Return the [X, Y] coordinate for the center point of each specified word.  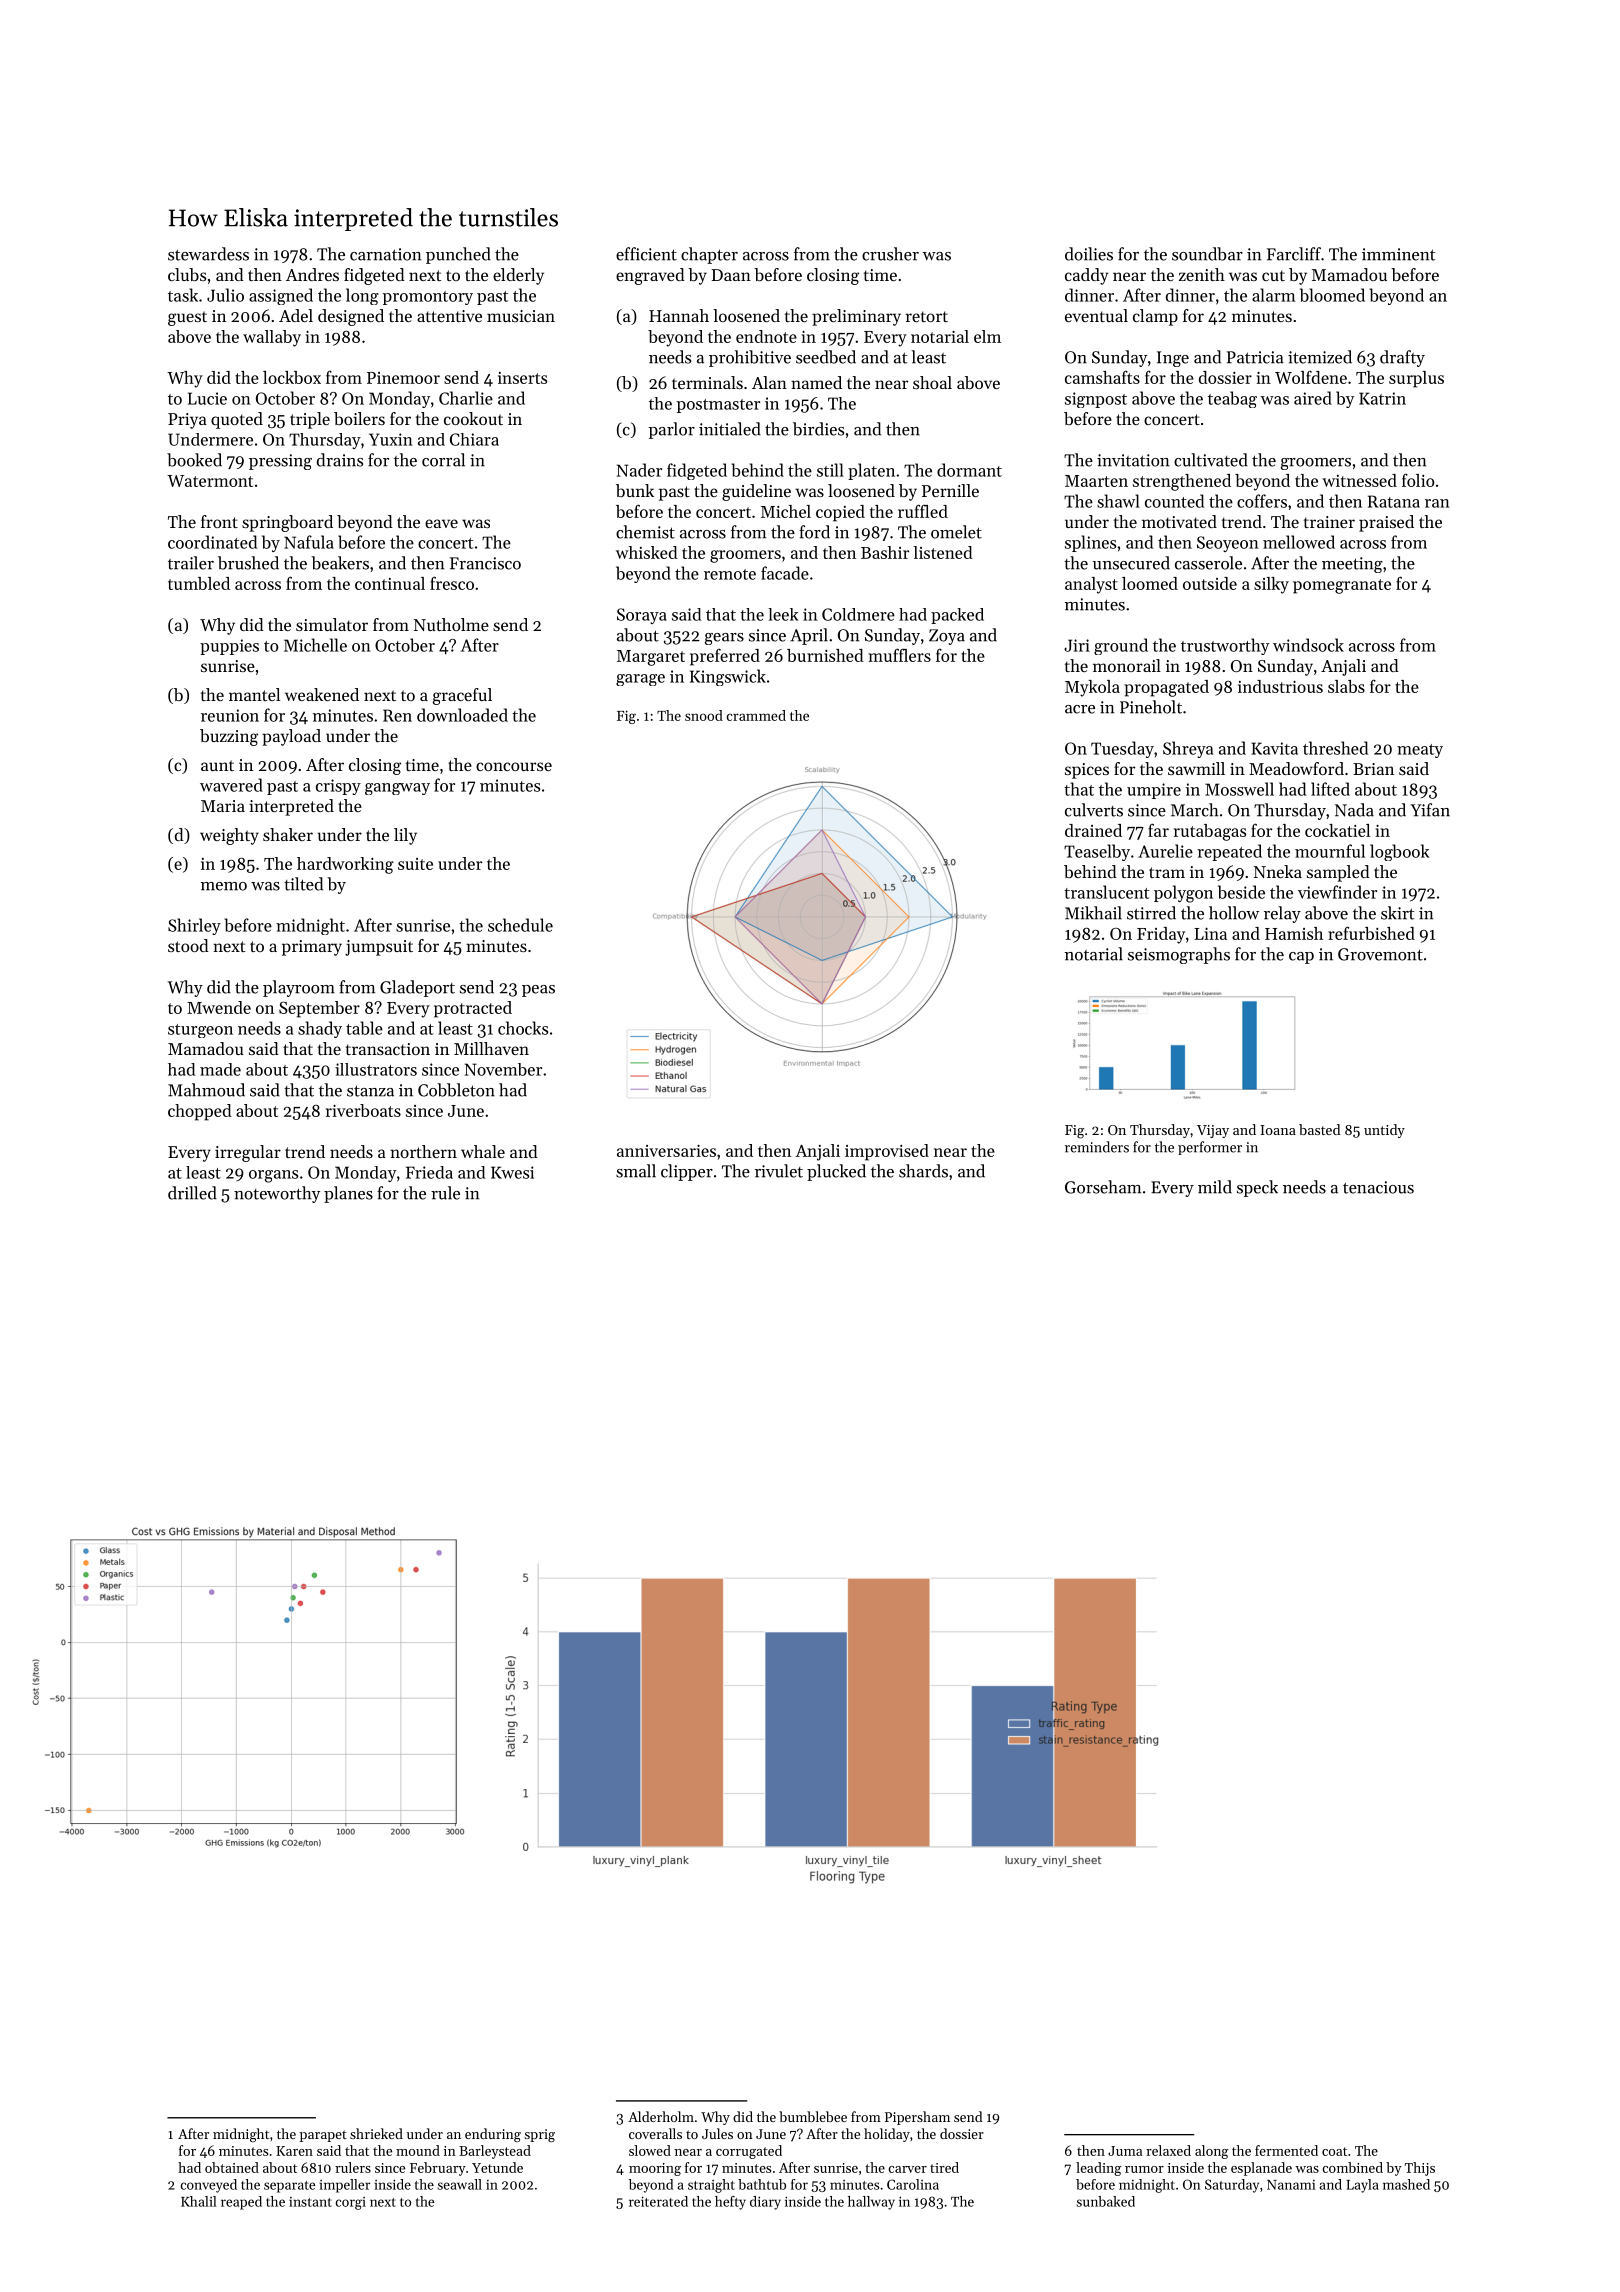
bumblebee [813, 2116]
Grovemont [1380, 954]
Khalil [199, 2201]
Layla [1362, 2186]
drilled [192, 1193]
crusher [890, 254]
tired [944, 2167]
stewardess [208, 254]
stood [188, 945]
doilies [1089, 254]
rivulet [779, 1171]
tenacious [1378, 1187]
